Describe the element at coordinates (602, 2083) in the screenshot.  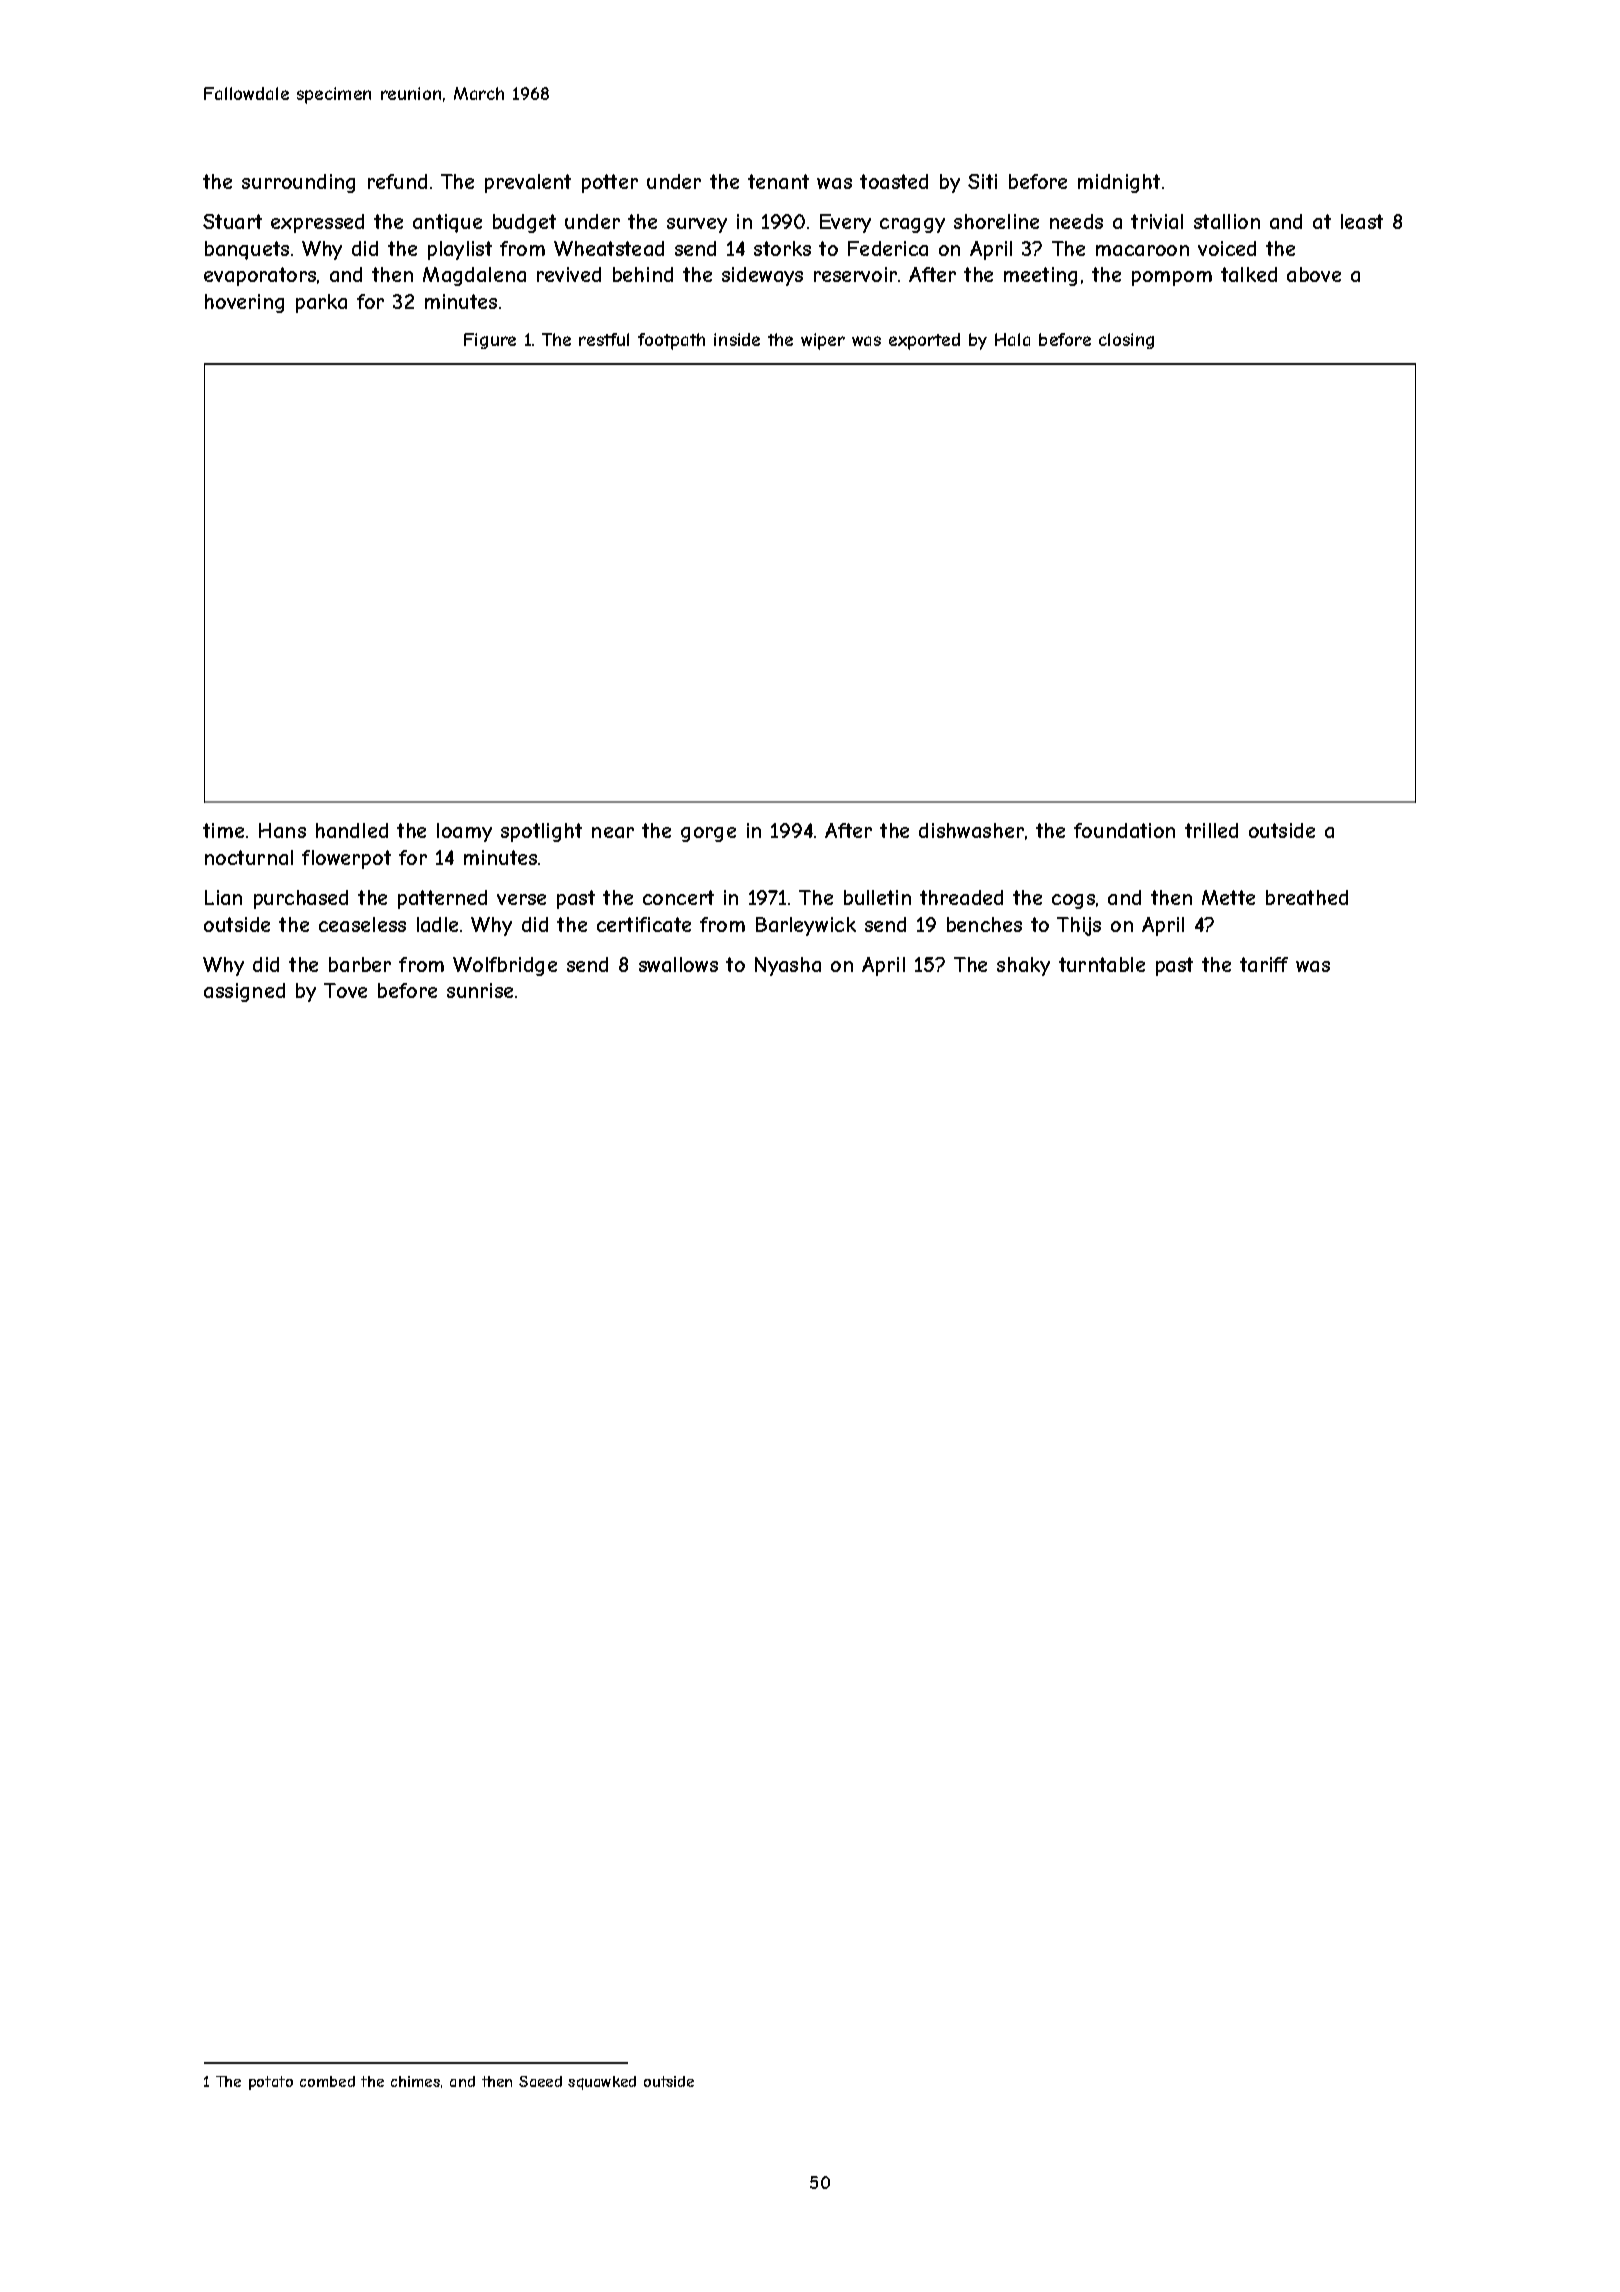
I see `squawked` at that location.
